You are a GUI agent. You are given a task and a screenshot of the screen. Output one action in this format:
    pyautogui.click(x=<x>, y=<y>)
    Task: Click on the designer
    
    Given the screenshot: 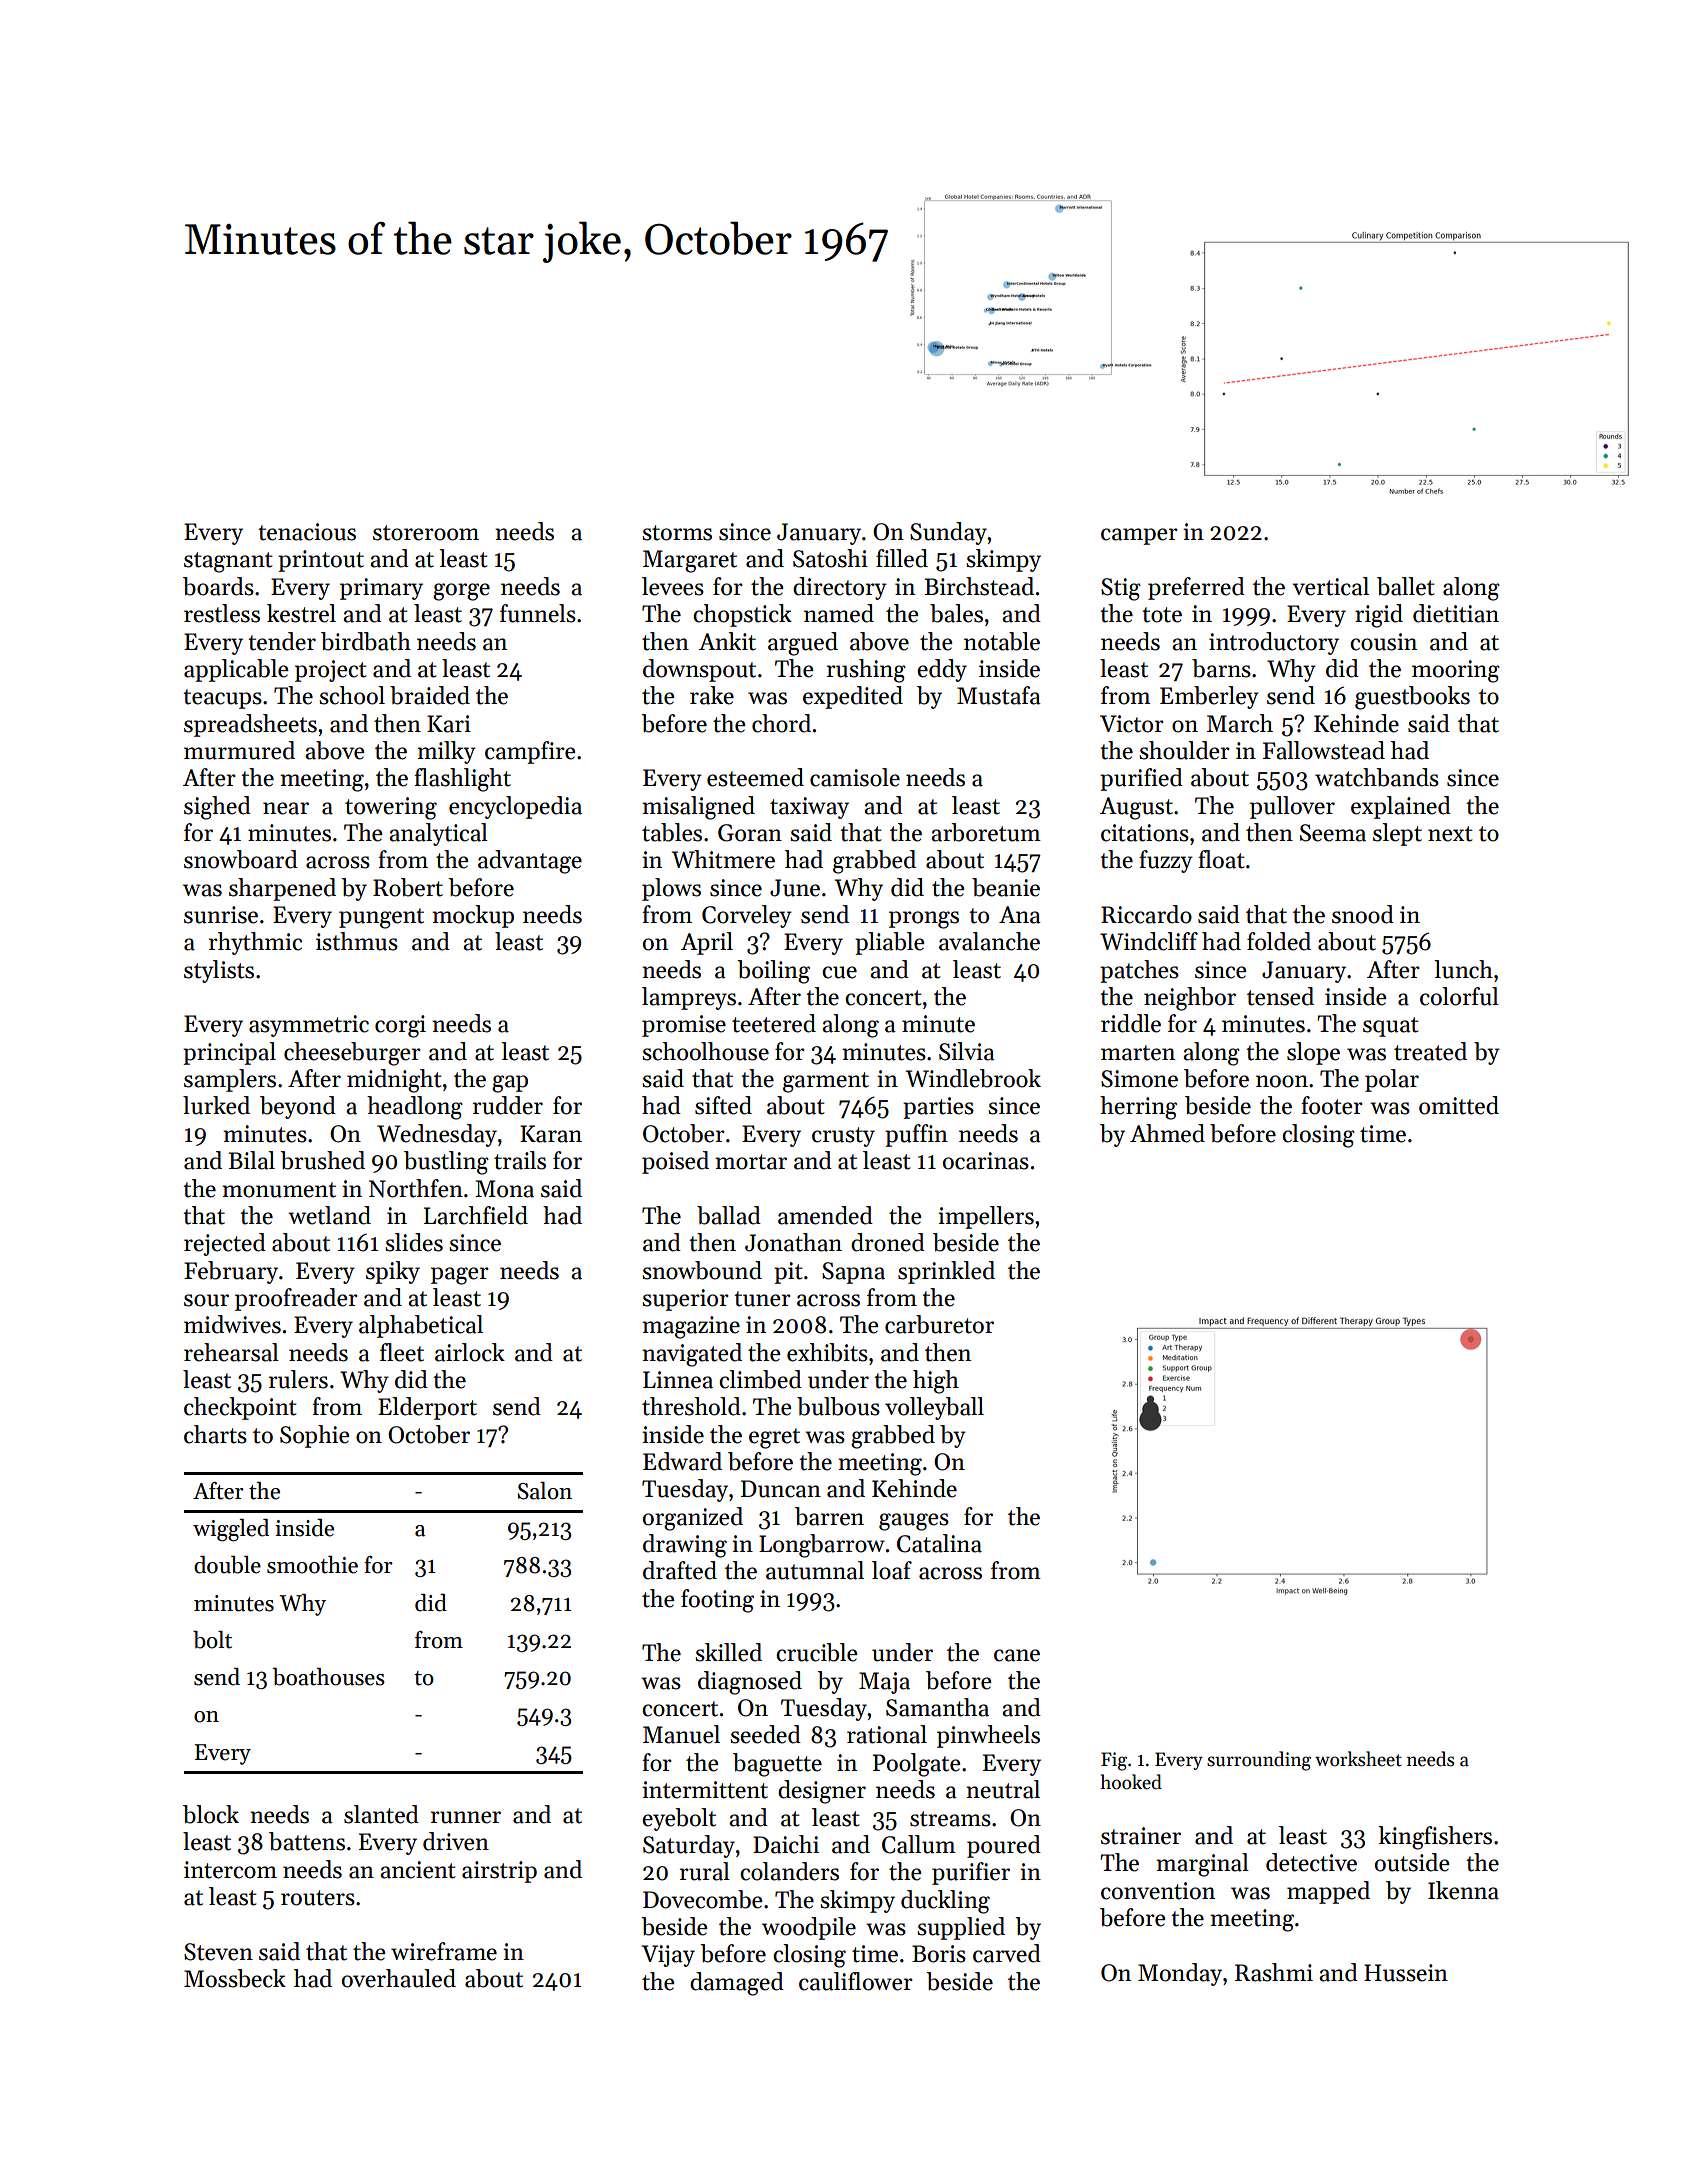 What is the action you would take?
    pyautogui.click(x=822, y=1792)
